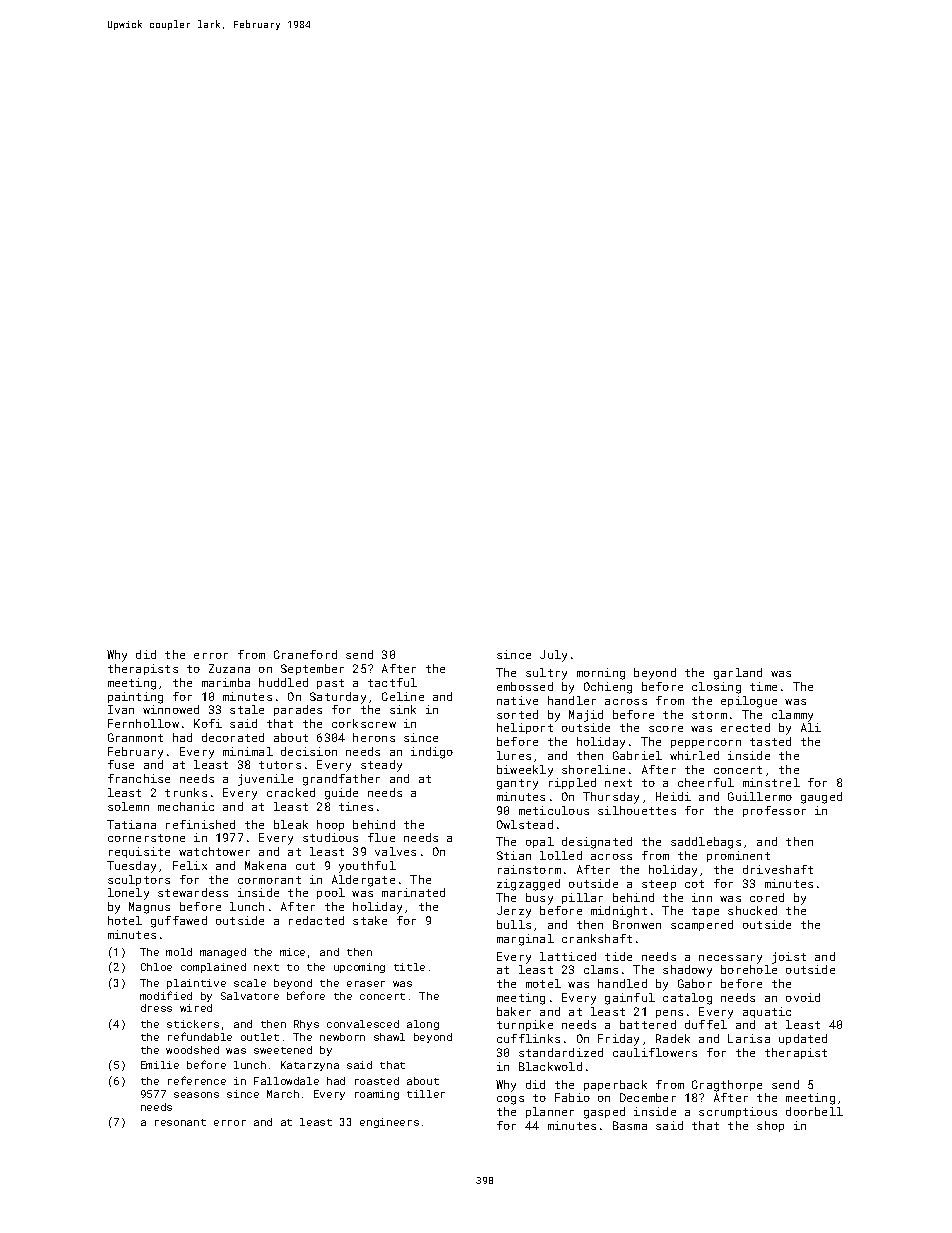 The height and width of the screenshot is (1233, 952). What do you see at coordinates (381, 766) in the screenshot?
I see `steady` at bounding box center [381, 766].
